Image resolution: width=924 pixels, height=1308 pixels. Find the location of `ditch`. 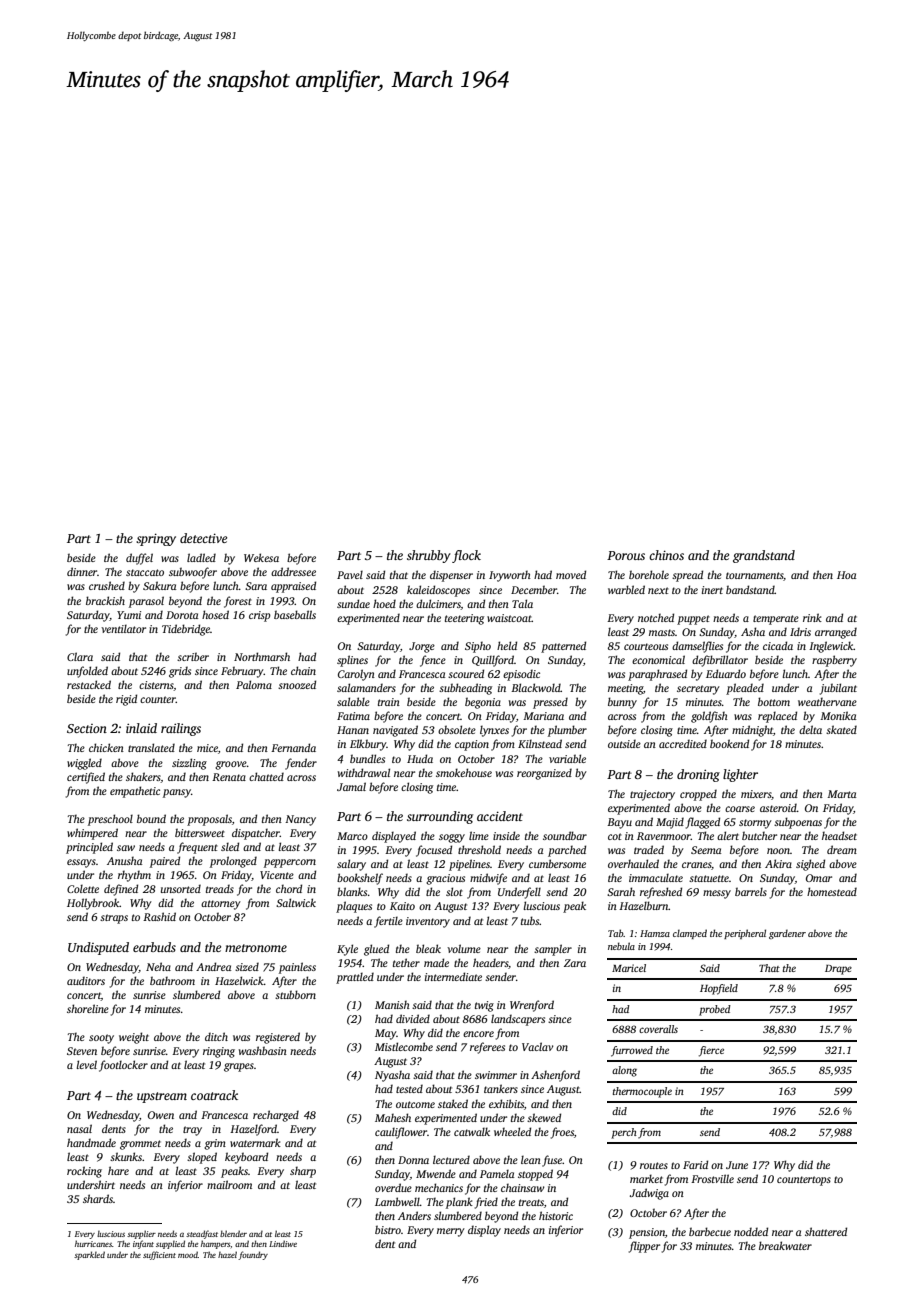

ditch is located at coordinates (216, 1036).
